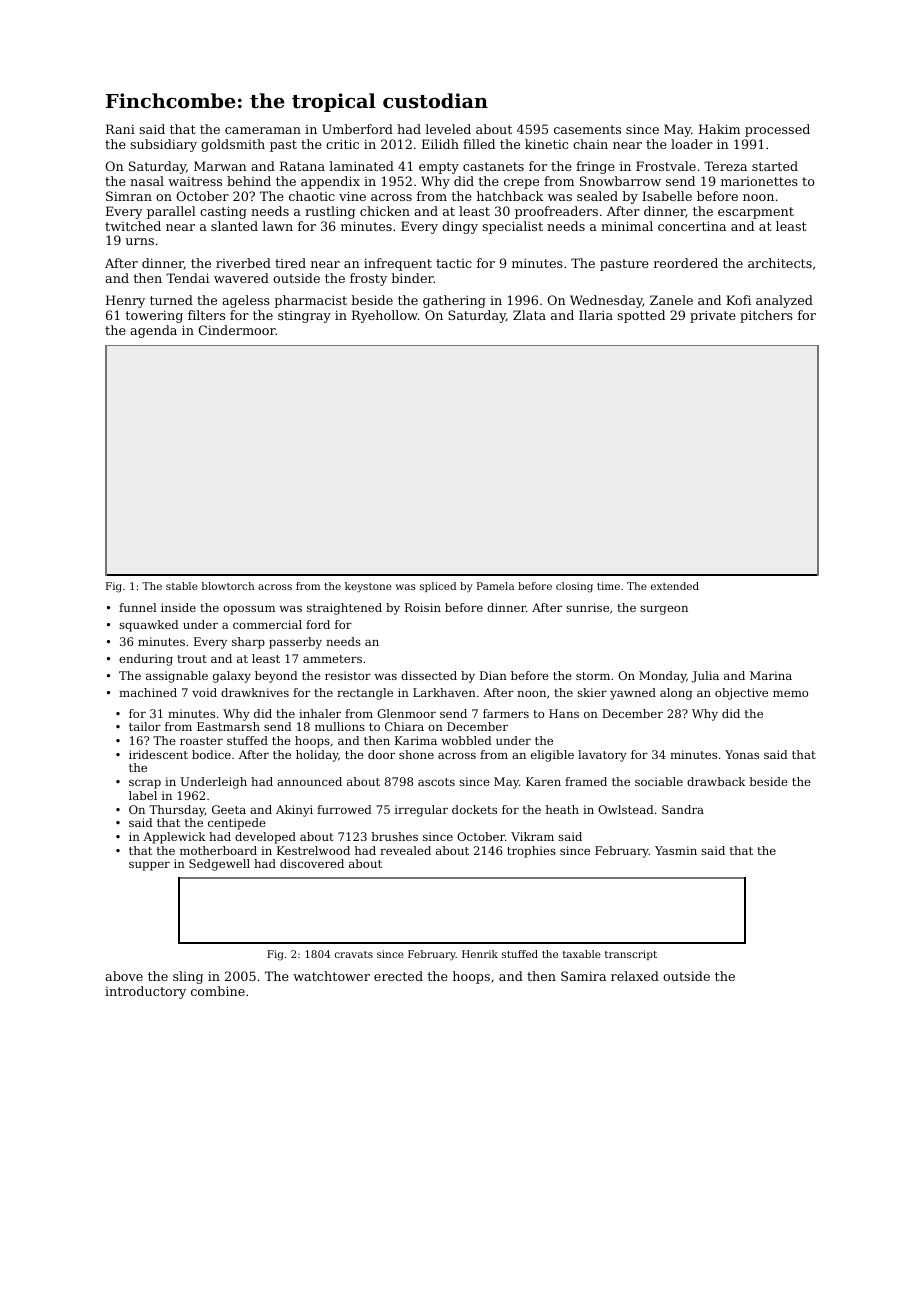  What do you see at coordinates (675, 586) in the screenshot?
I see `extended` at bounding box center [675, 586].
